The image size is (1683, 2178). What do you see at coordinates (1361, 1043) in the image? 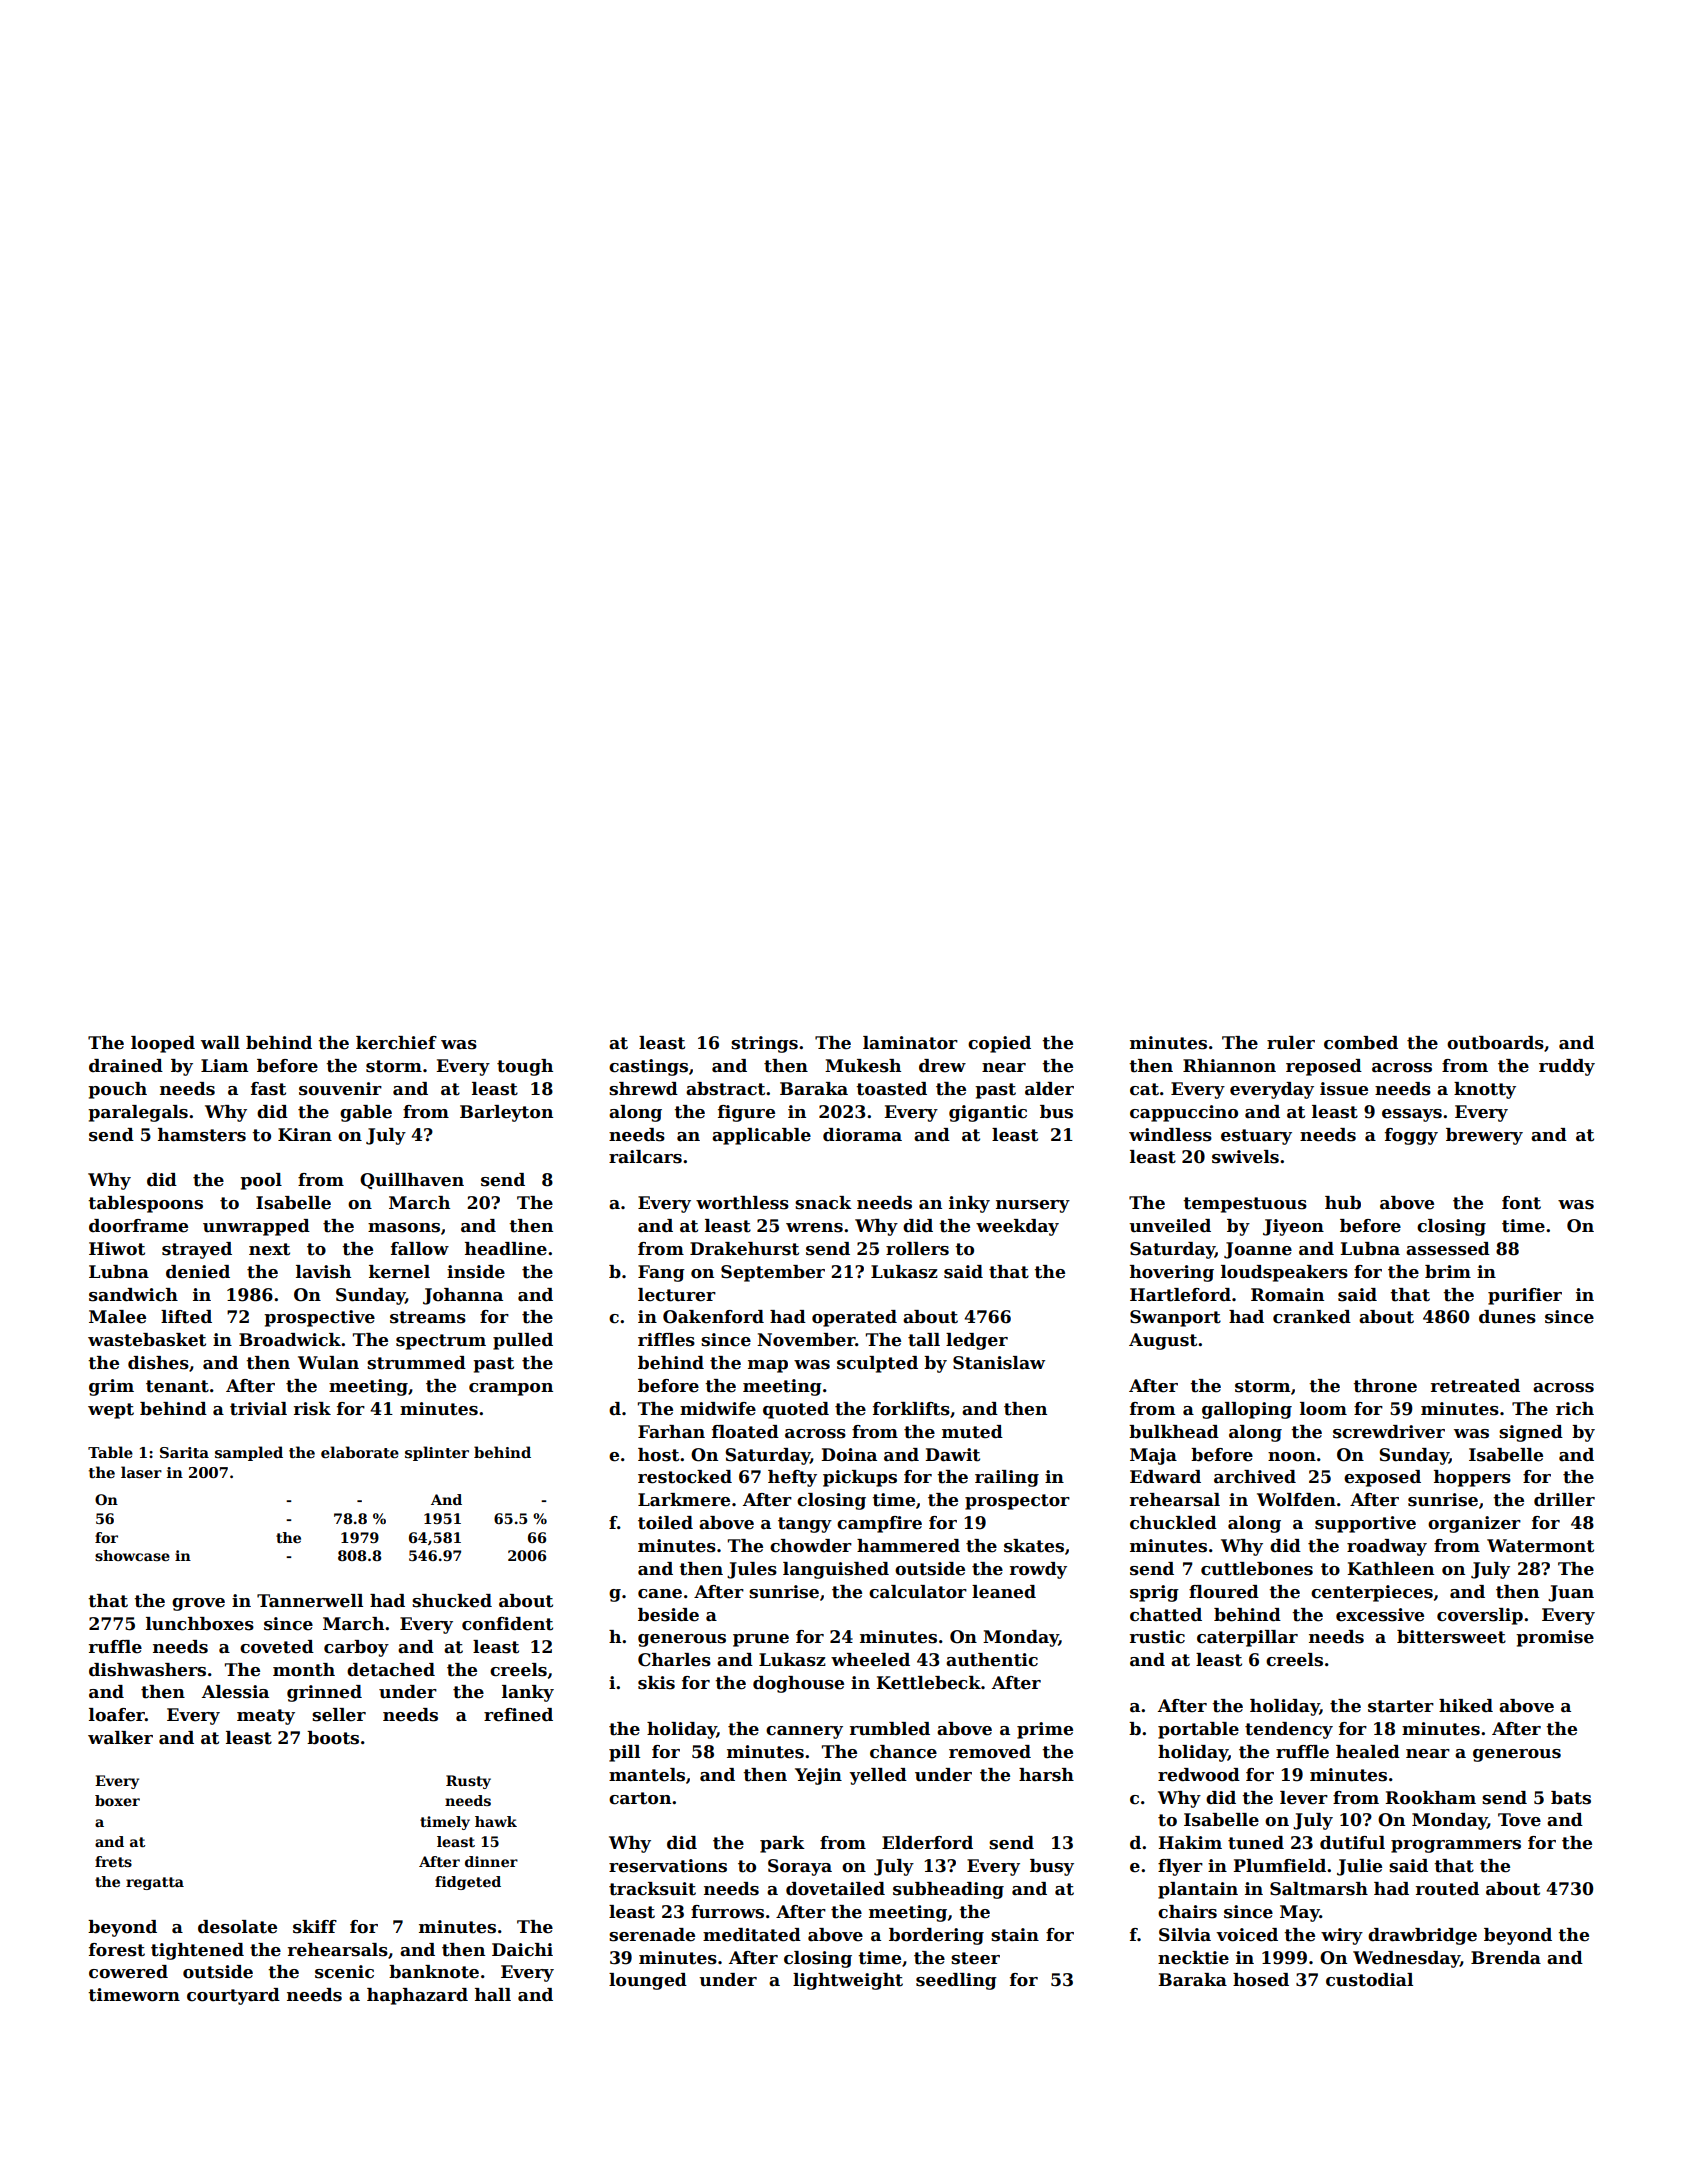
I see `combed` at bounding box center [1361, 1043].
